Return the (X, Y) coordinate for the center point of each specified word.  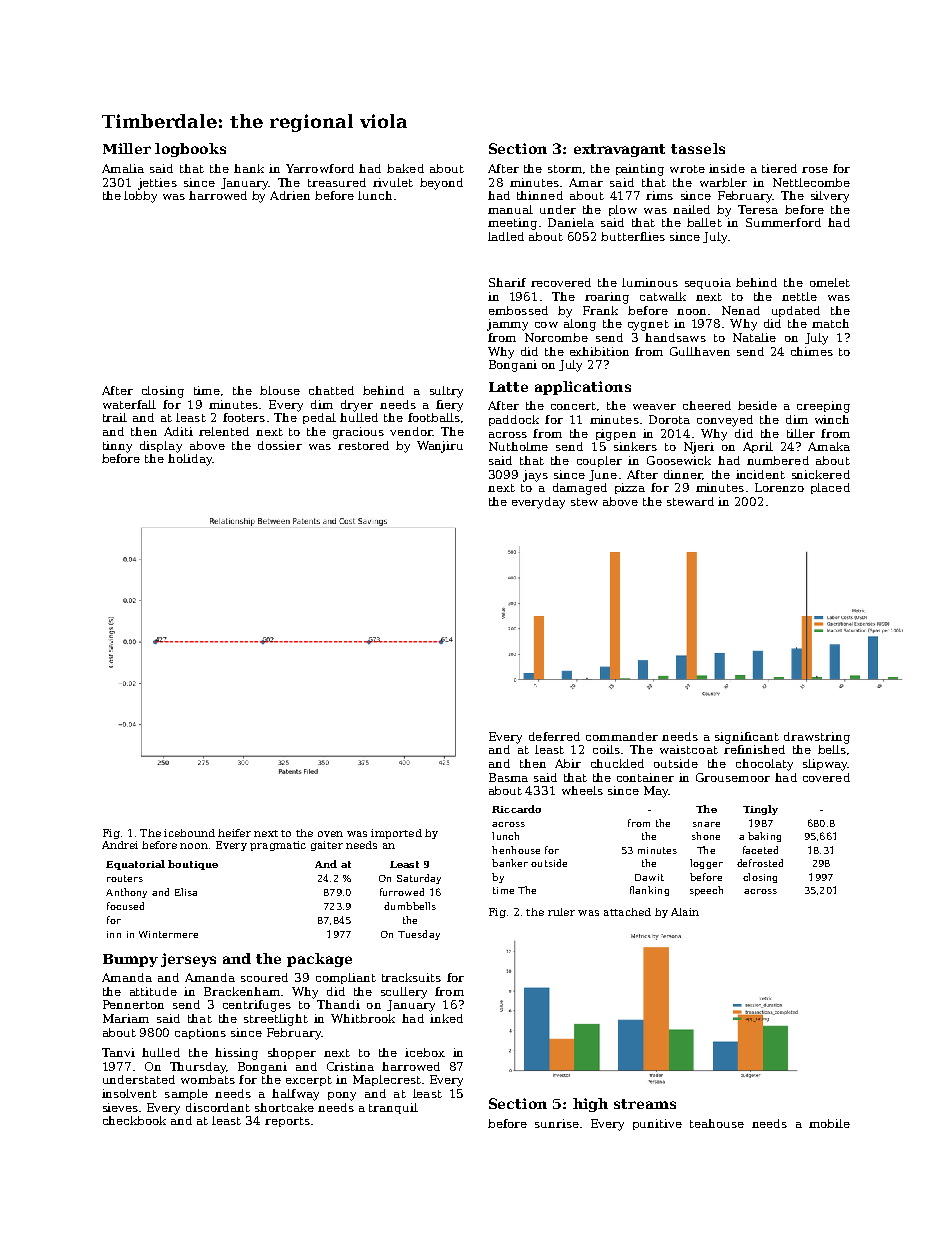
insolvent (129, 1093)
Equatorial (135, 865)
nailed (691, 209)
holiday (190, 460)
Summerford (783, 222)
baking (764, 837)
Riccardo (516, 809)
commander (622, 736)
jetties (157, 184)
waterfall (129, 404)
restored (363, 445)
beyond (441, 184)
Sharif (507, 282)
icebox (425, 1052)
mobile (829, 1123)
